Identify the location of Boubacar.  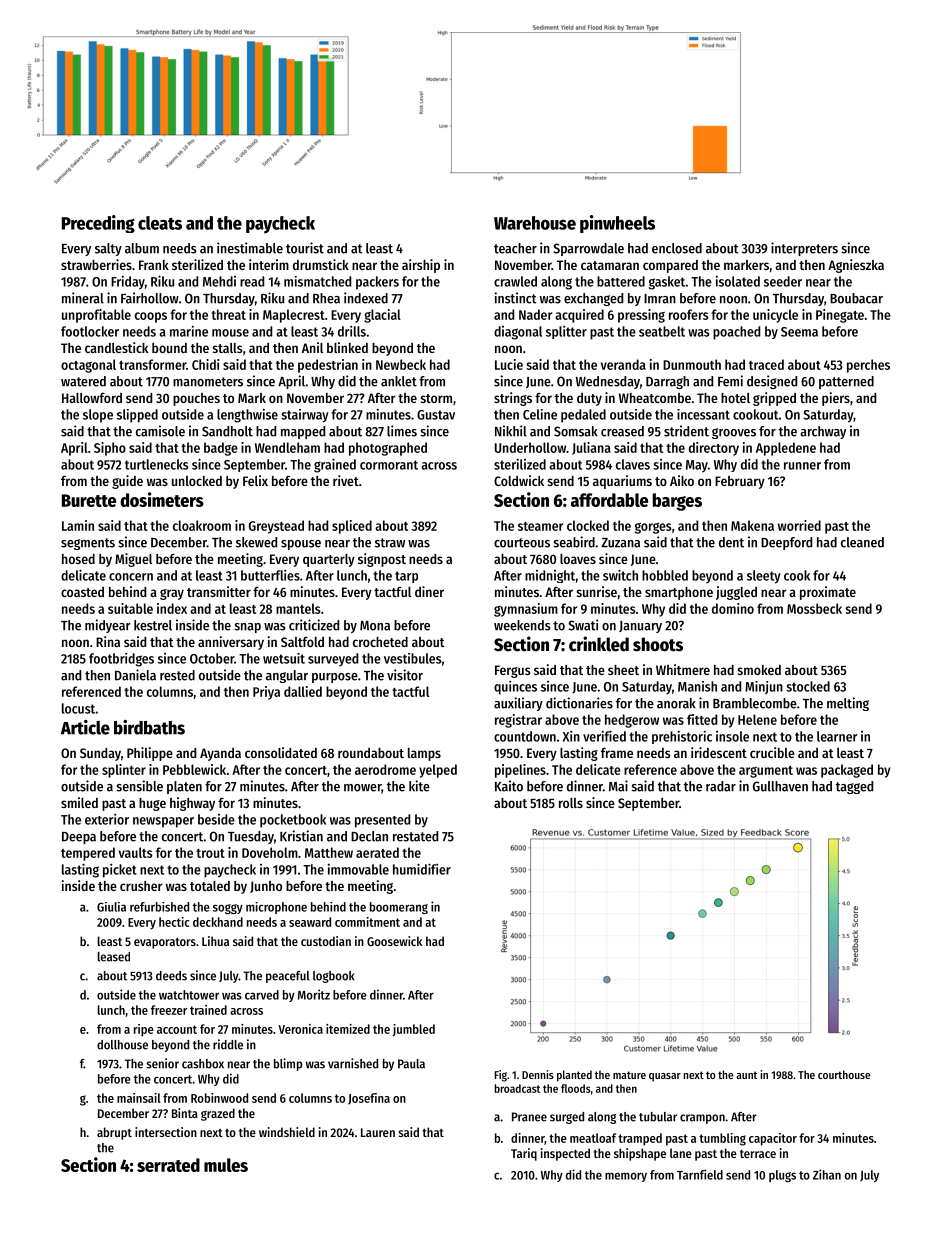
(856, 298).
